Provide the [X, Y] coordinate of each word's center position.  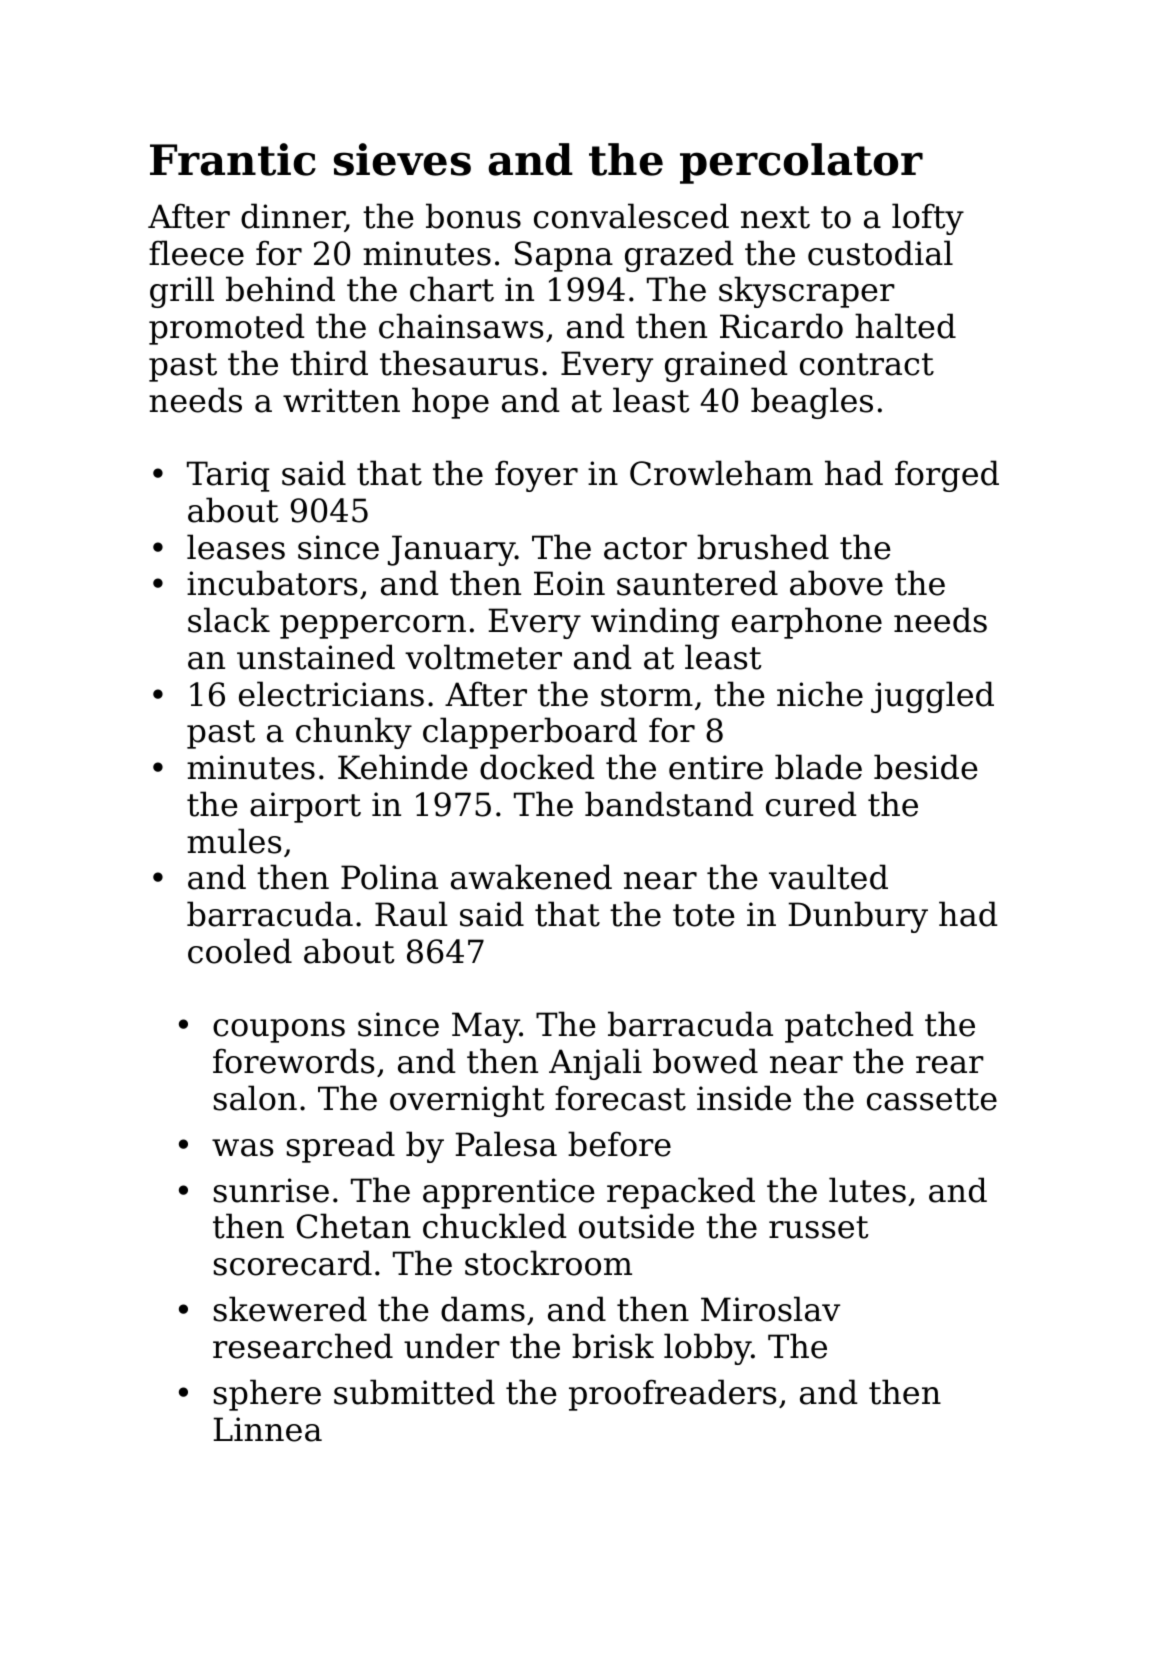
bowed [705, 1061]
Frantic [233, 159]
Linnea [268, 1429]
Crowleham [721, 473]
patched [849, 1027]
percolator [801, 163]
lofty [928, 219]
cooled [240, 951]
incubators [272, 583]
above [836, 583]
